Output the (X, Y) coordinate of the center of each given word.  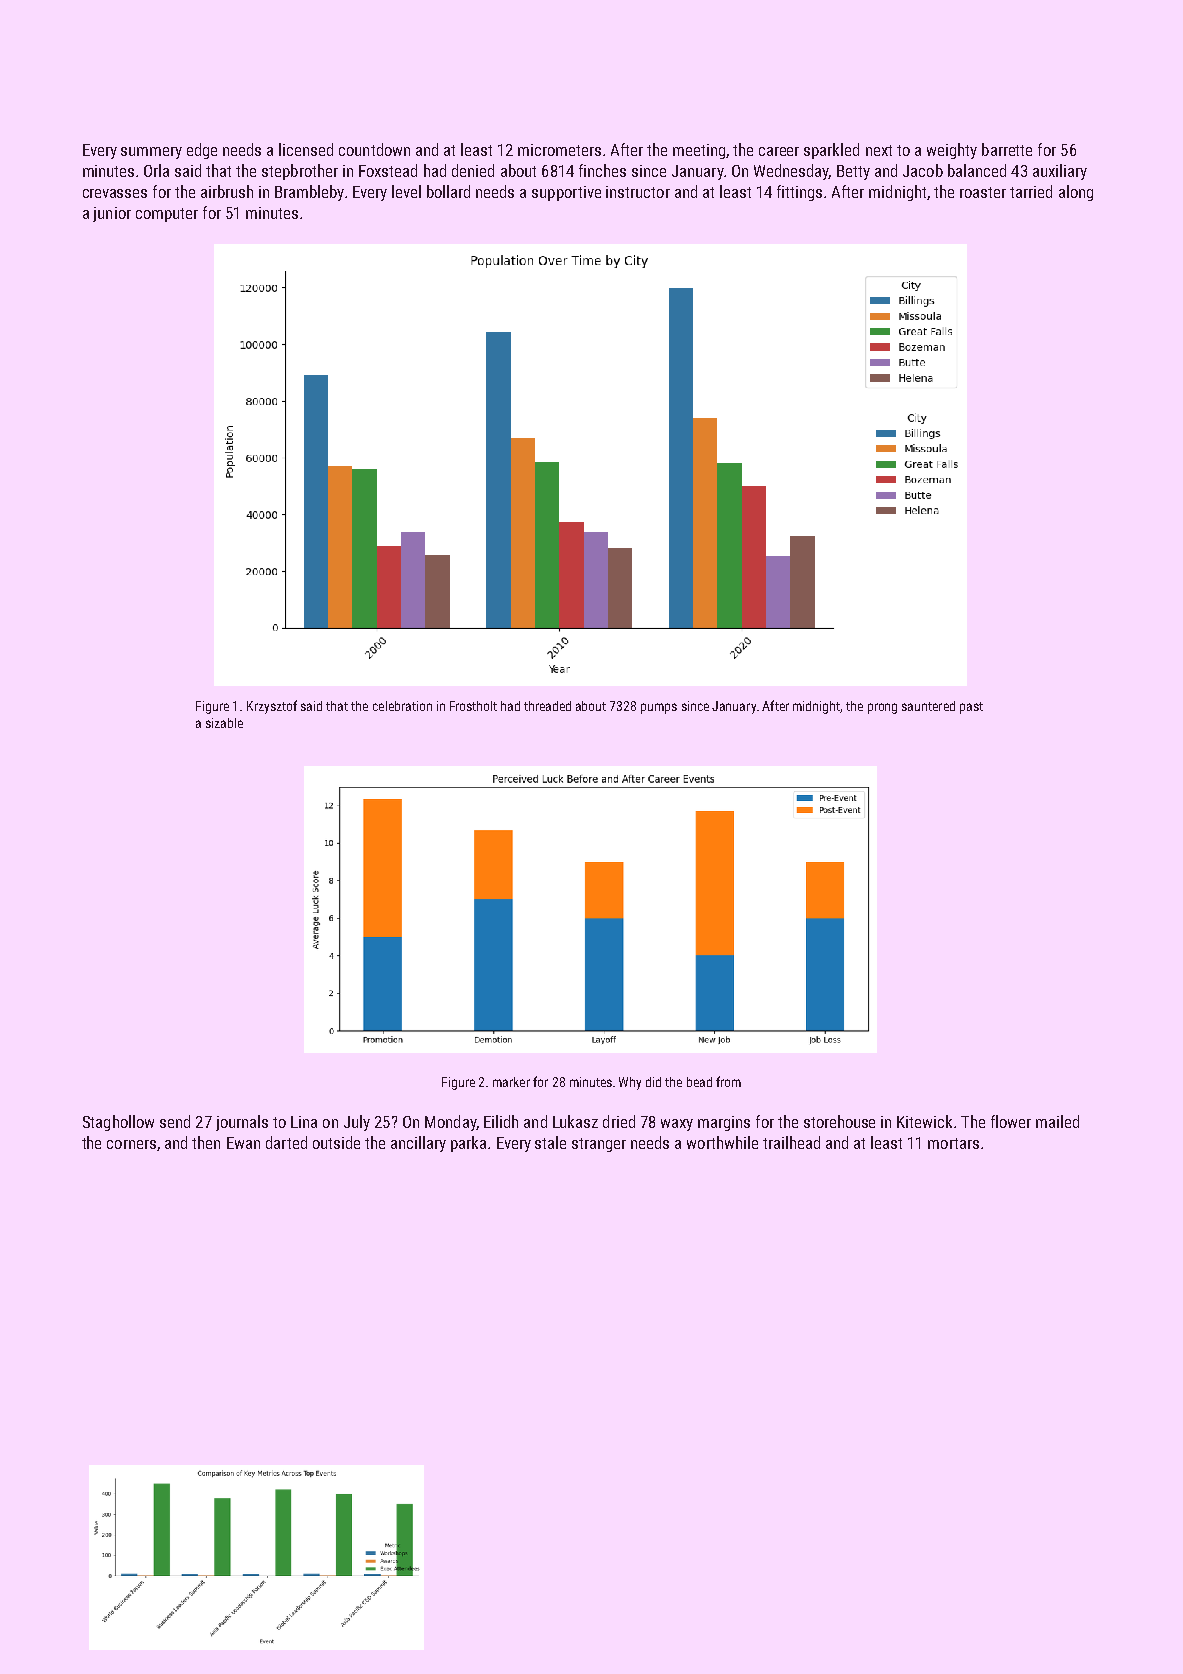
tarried (1031, 191)
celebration (402, 706)
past (971, 708)
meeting (699, 151)
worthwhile (722, 1142)
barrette (1007, 149)
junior (112, 214)
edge (202, 151)
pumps (659, 708)
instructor (638, 192)
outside (336, 1142)
